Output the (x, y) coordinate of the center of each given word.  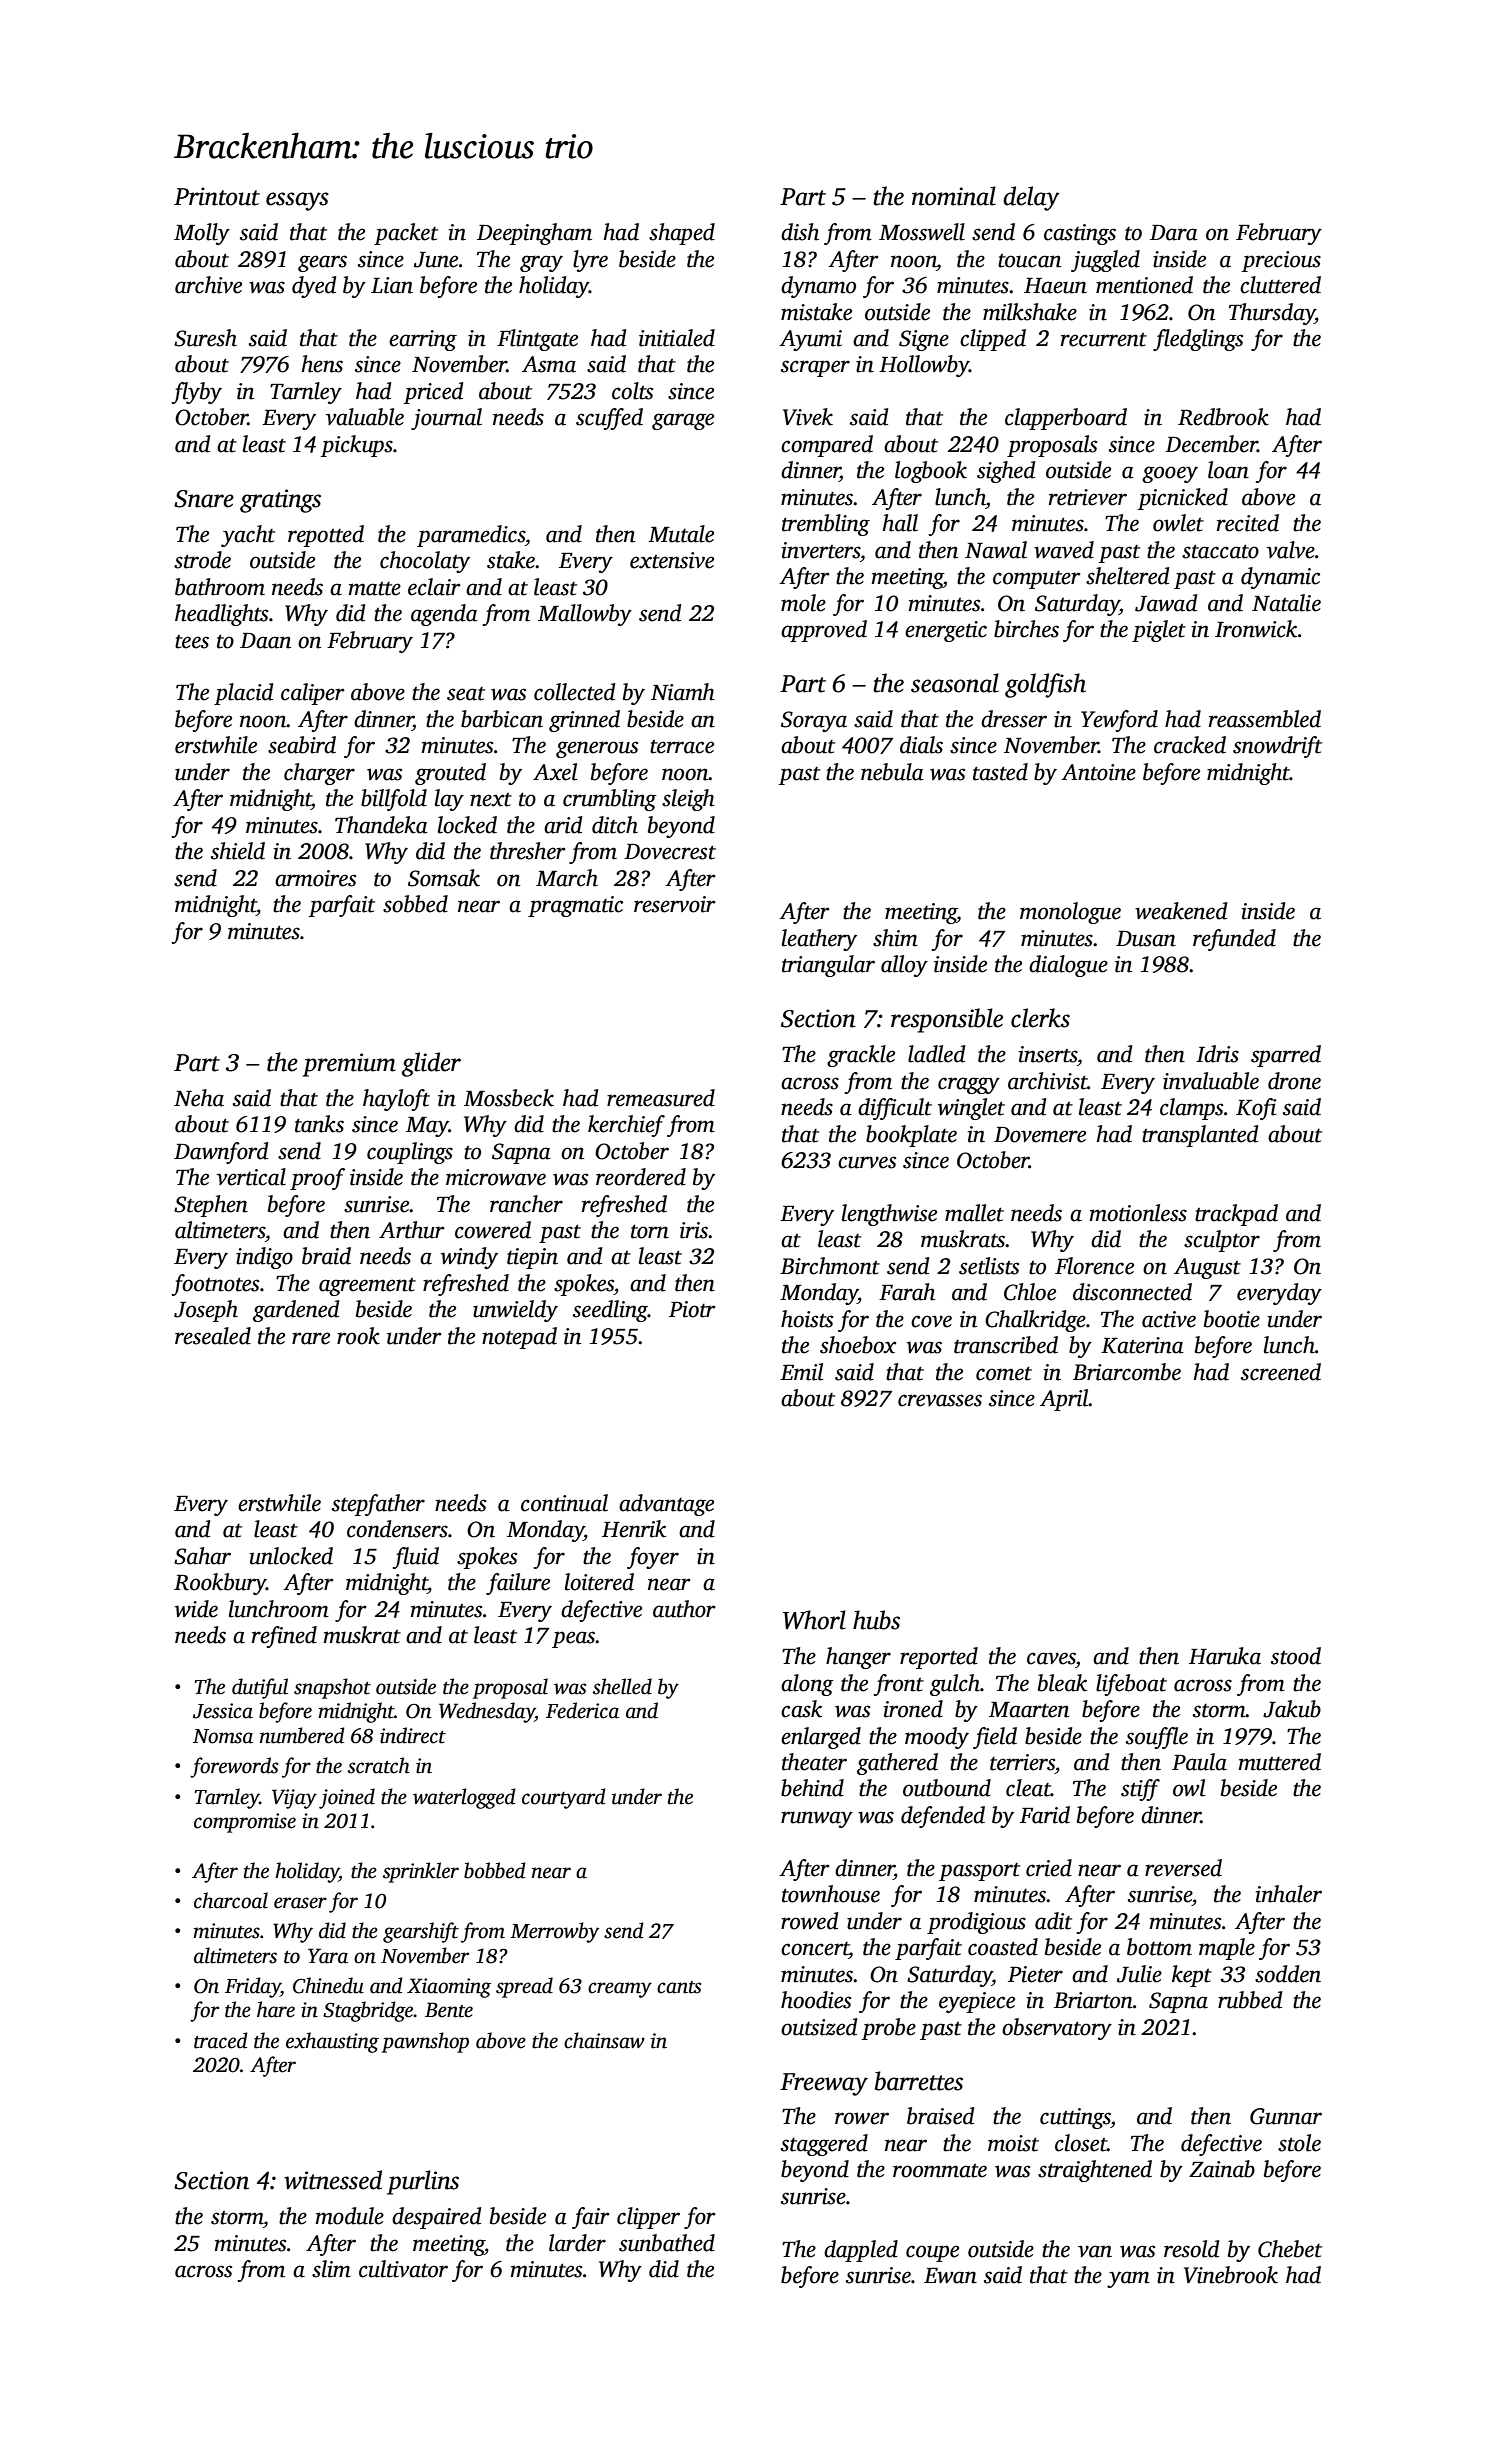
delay (1031, 198)
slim (331, 2269)
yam (1128, 2279)
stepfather (378, 1505)
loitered (599, 1582)
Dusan (1146, 939)
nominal (954, 196)
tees (192, 642)
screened (1281, 1372)
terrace (682, 747)
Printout (217, 196)
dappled (861, 2251)
